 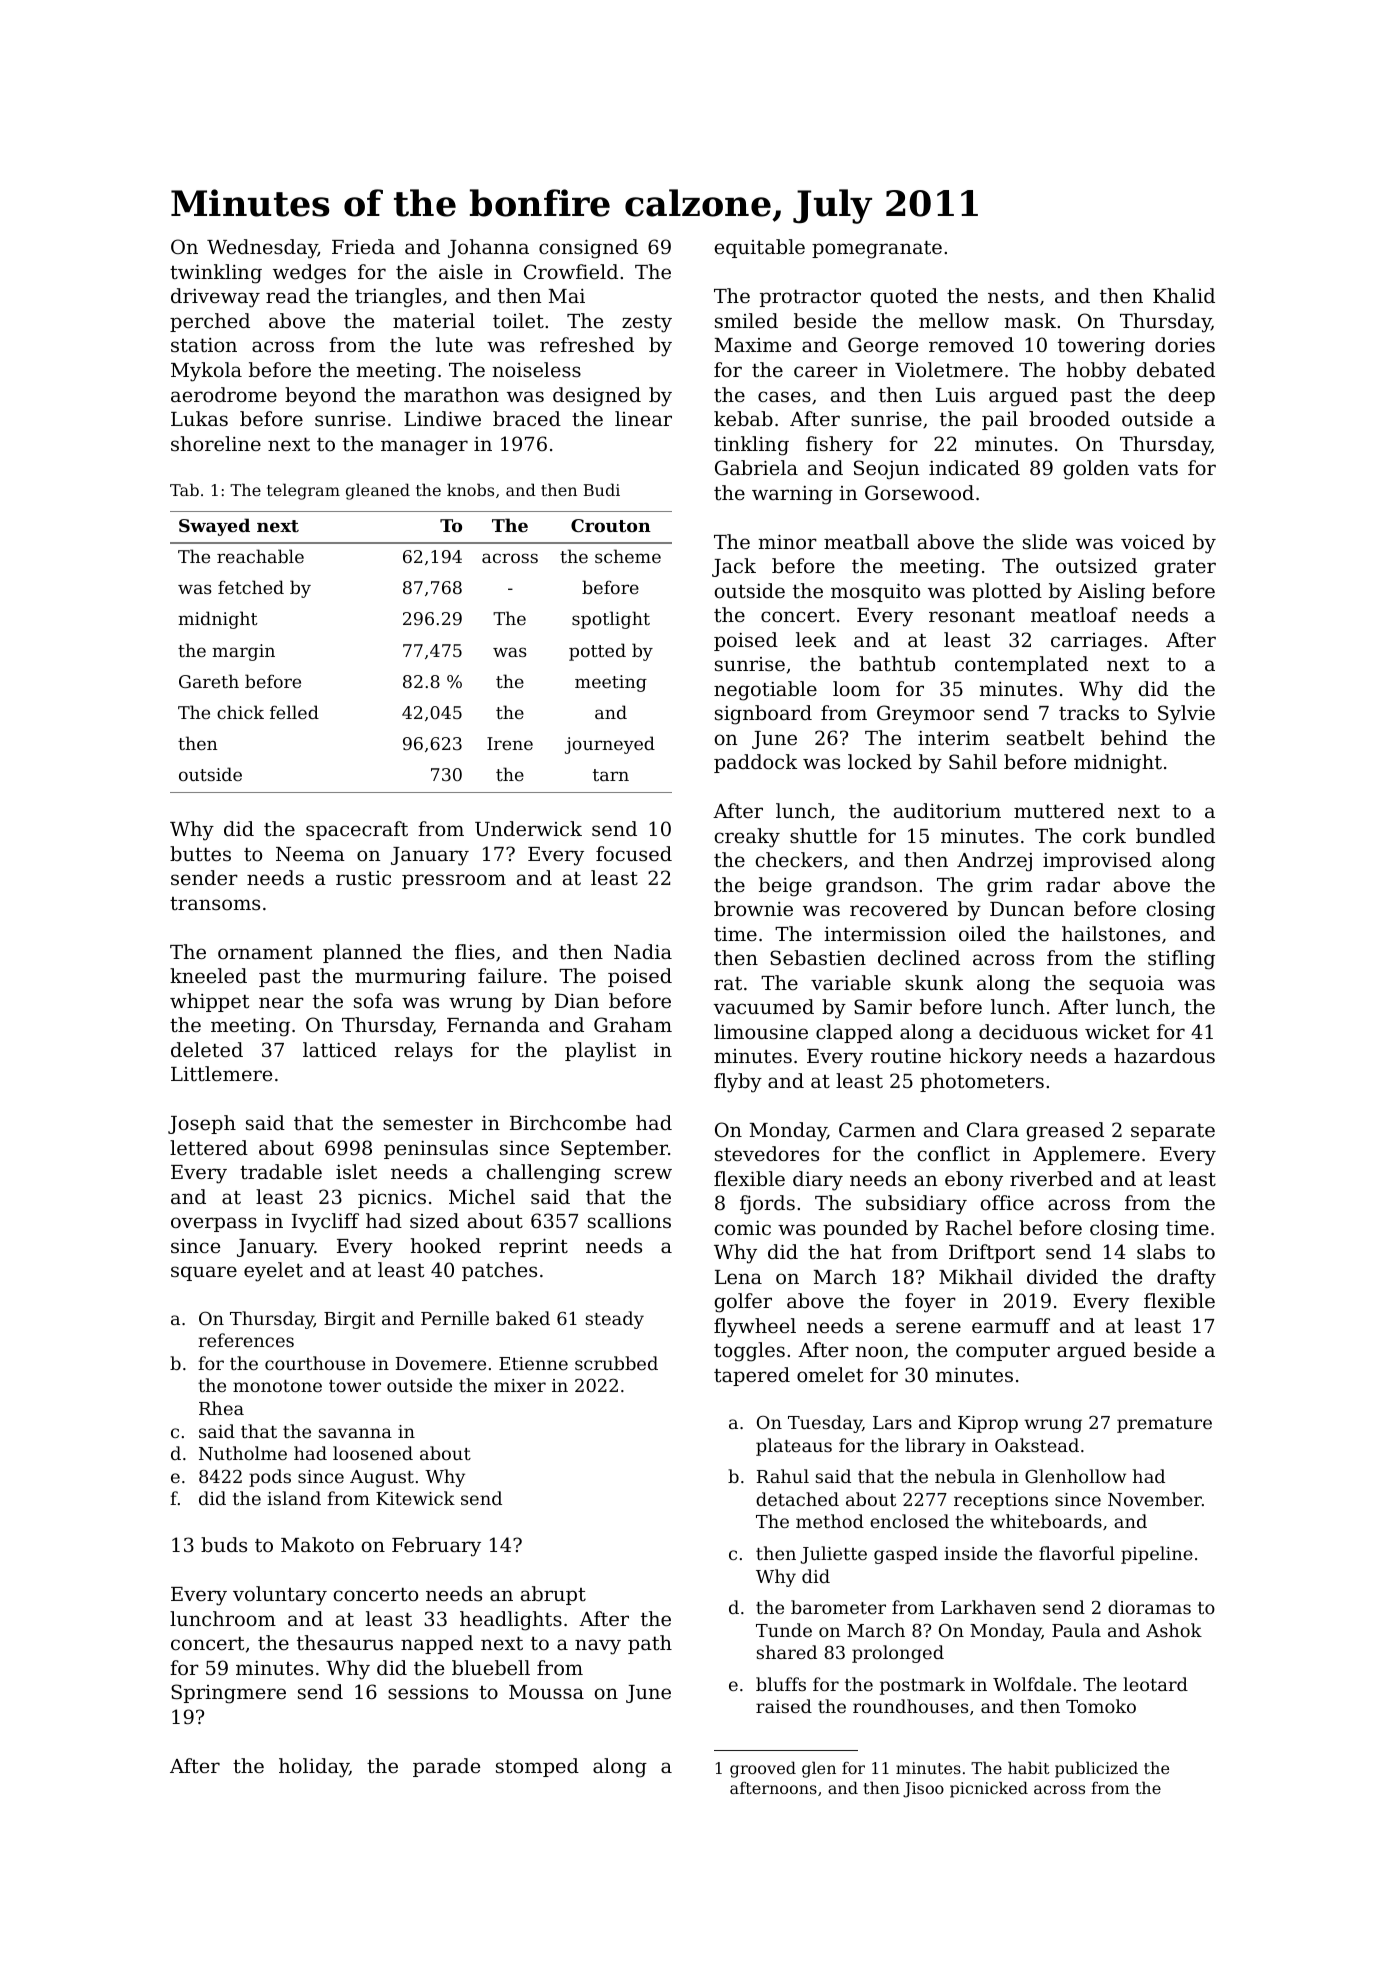 I want to click on flavorful, so click(x=1077, y=1553).
